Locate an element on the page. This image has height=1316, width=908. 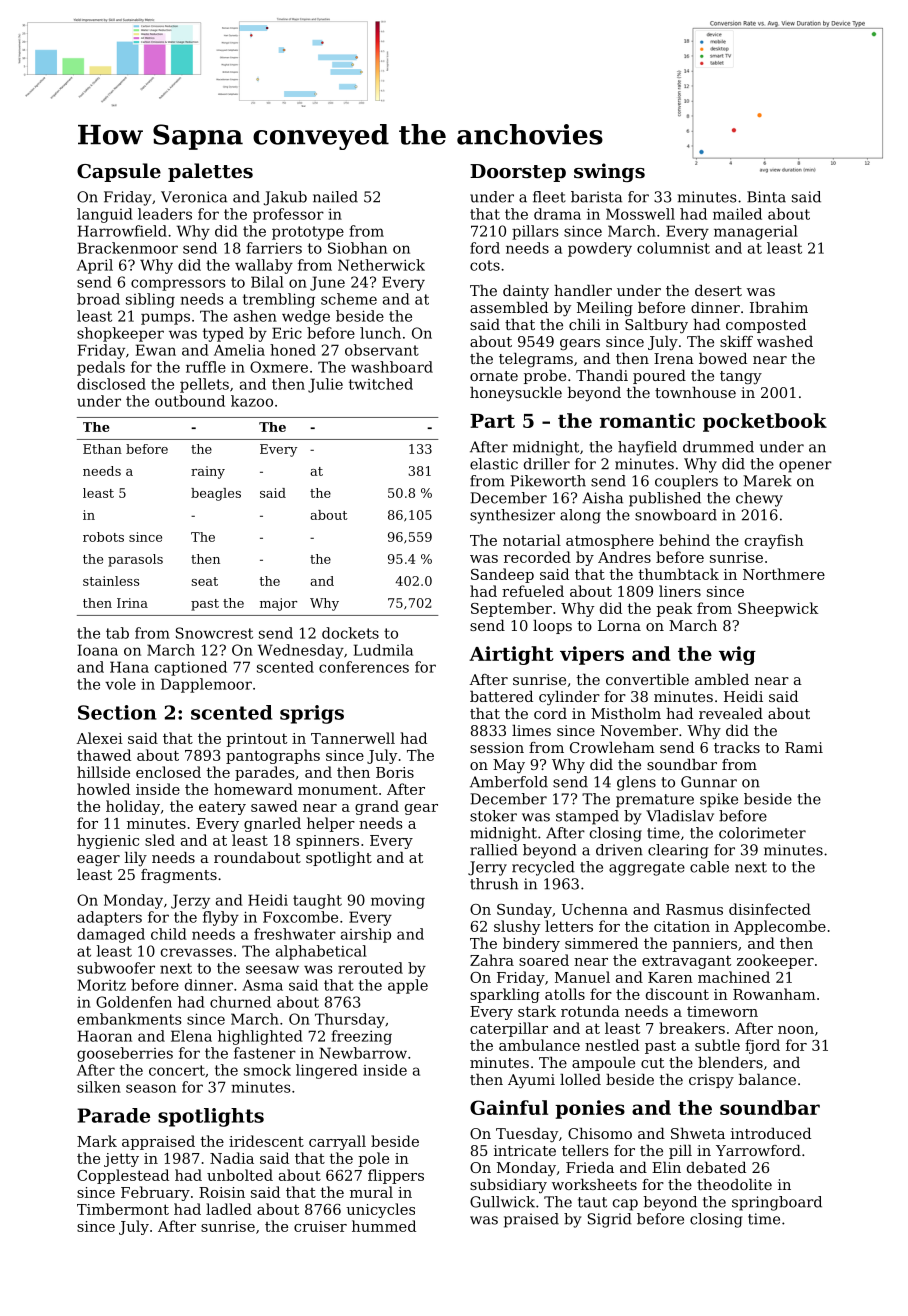
Binta is located at coordinates (766, 197).
